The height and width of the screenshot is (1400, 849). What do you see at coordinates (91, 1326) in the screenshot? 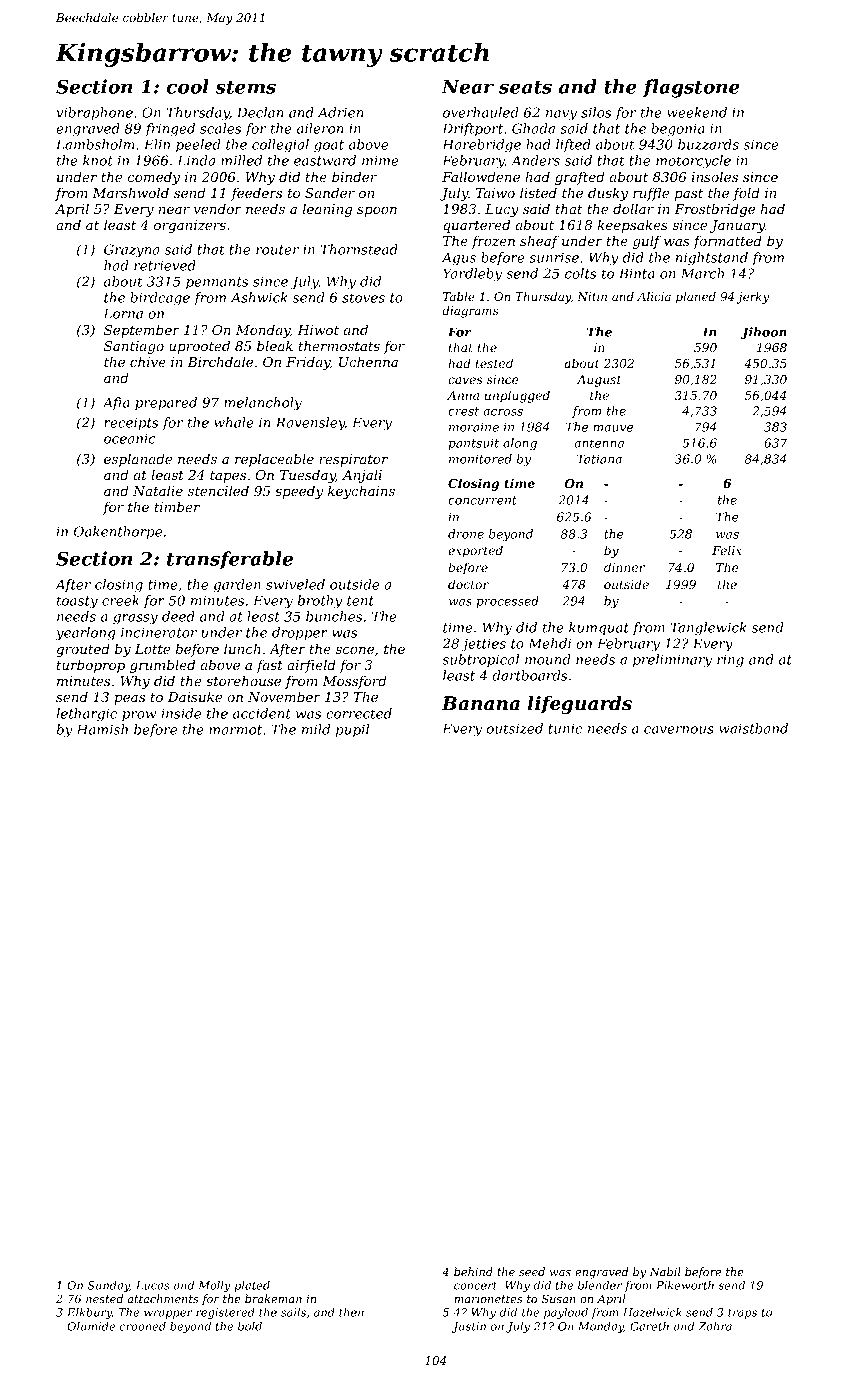
I see `Olumide` at bounding box center [91, 1326].
